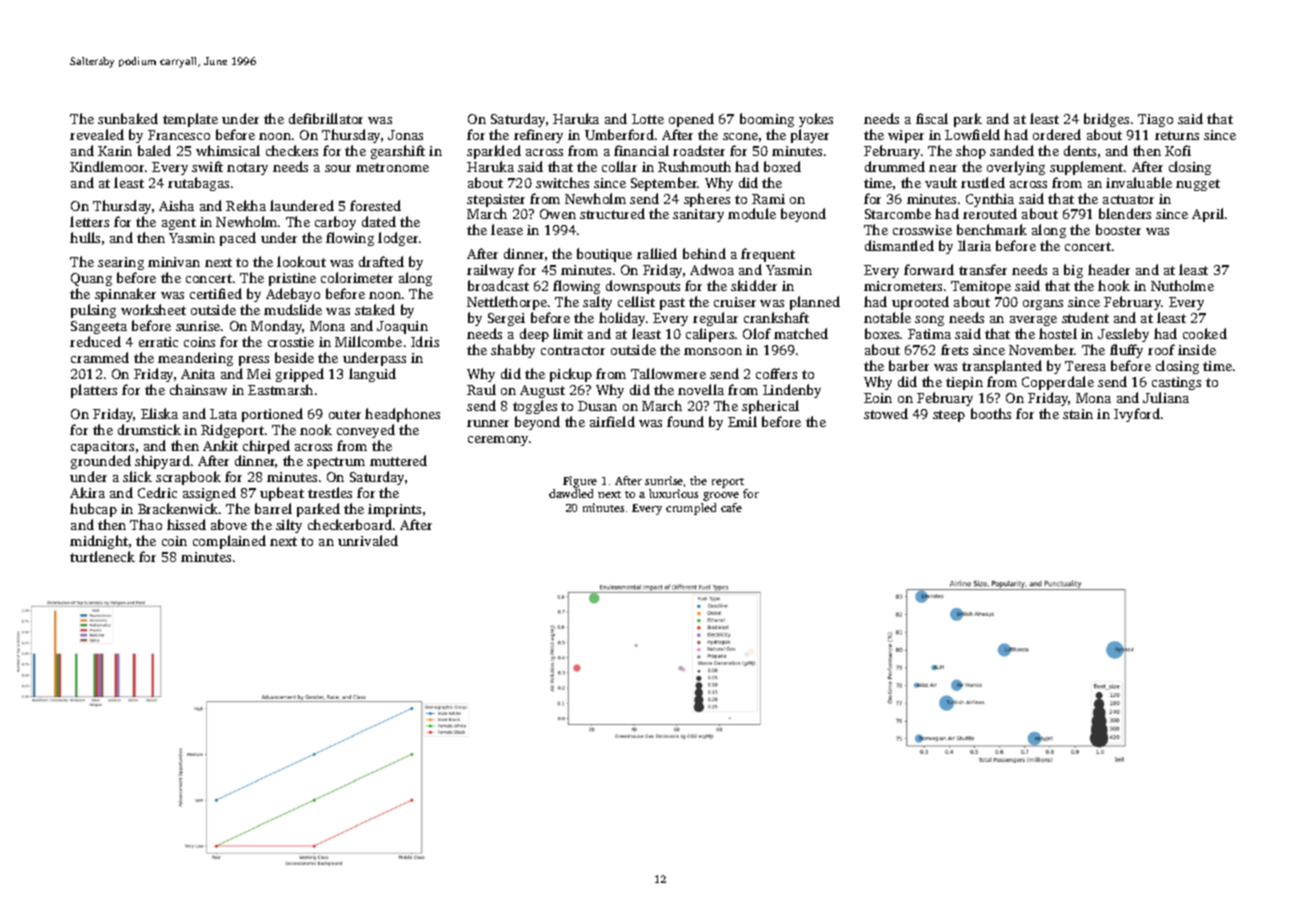  I want to click on Owen, so click(558, 214).
